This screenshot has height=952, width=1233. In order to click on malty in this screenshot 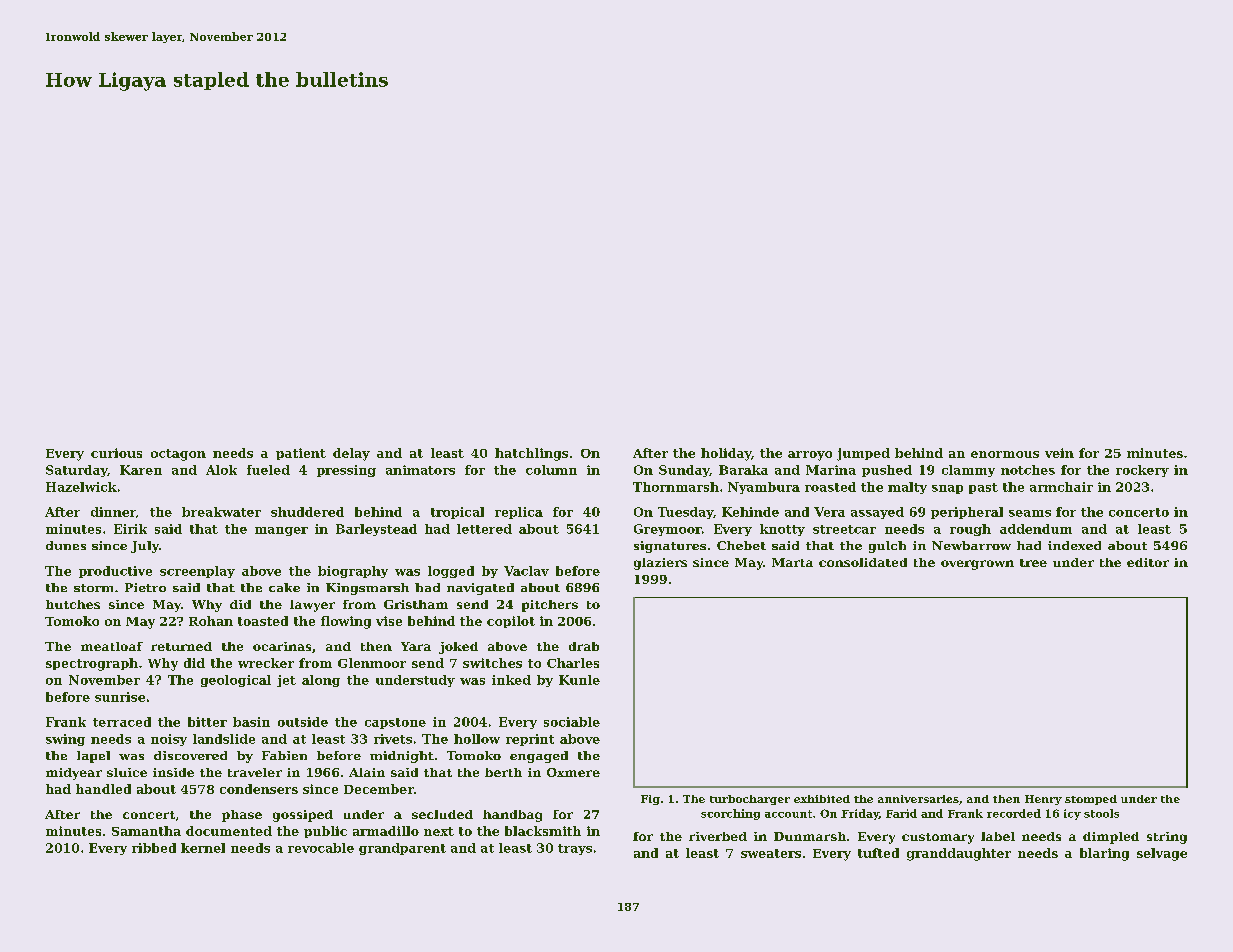, I will do `click(907, 488)`.
